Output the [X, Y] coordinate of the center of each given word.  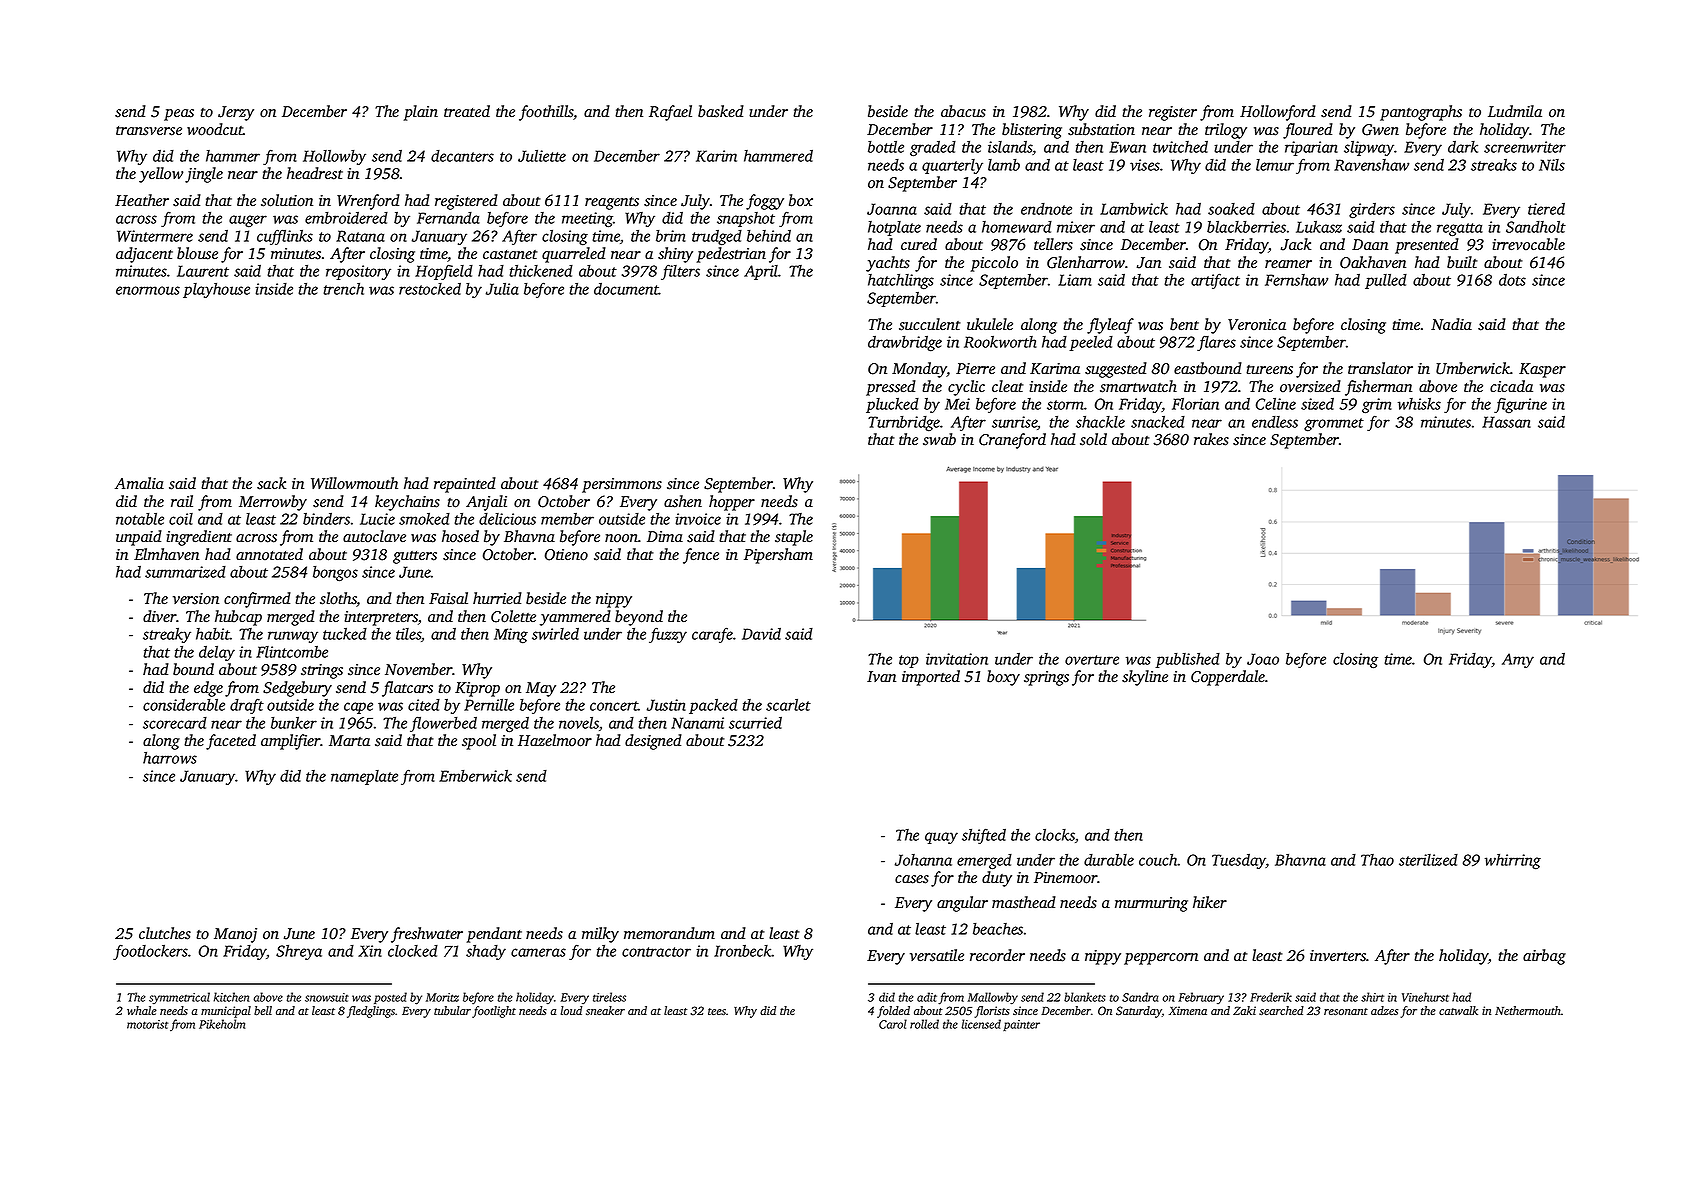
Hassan [1506, 422]
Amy [1518, 660]
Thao [1377, 860]
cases [912, 879]
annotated [269, 554]
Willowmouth [354, 483]
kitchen [232, 997]
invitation [957, 659]
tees [717, 1011]
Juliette [542, 155]
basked [721, 111]
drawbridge [905, 343]
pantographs [1421, 113]
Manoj [235, 935]
